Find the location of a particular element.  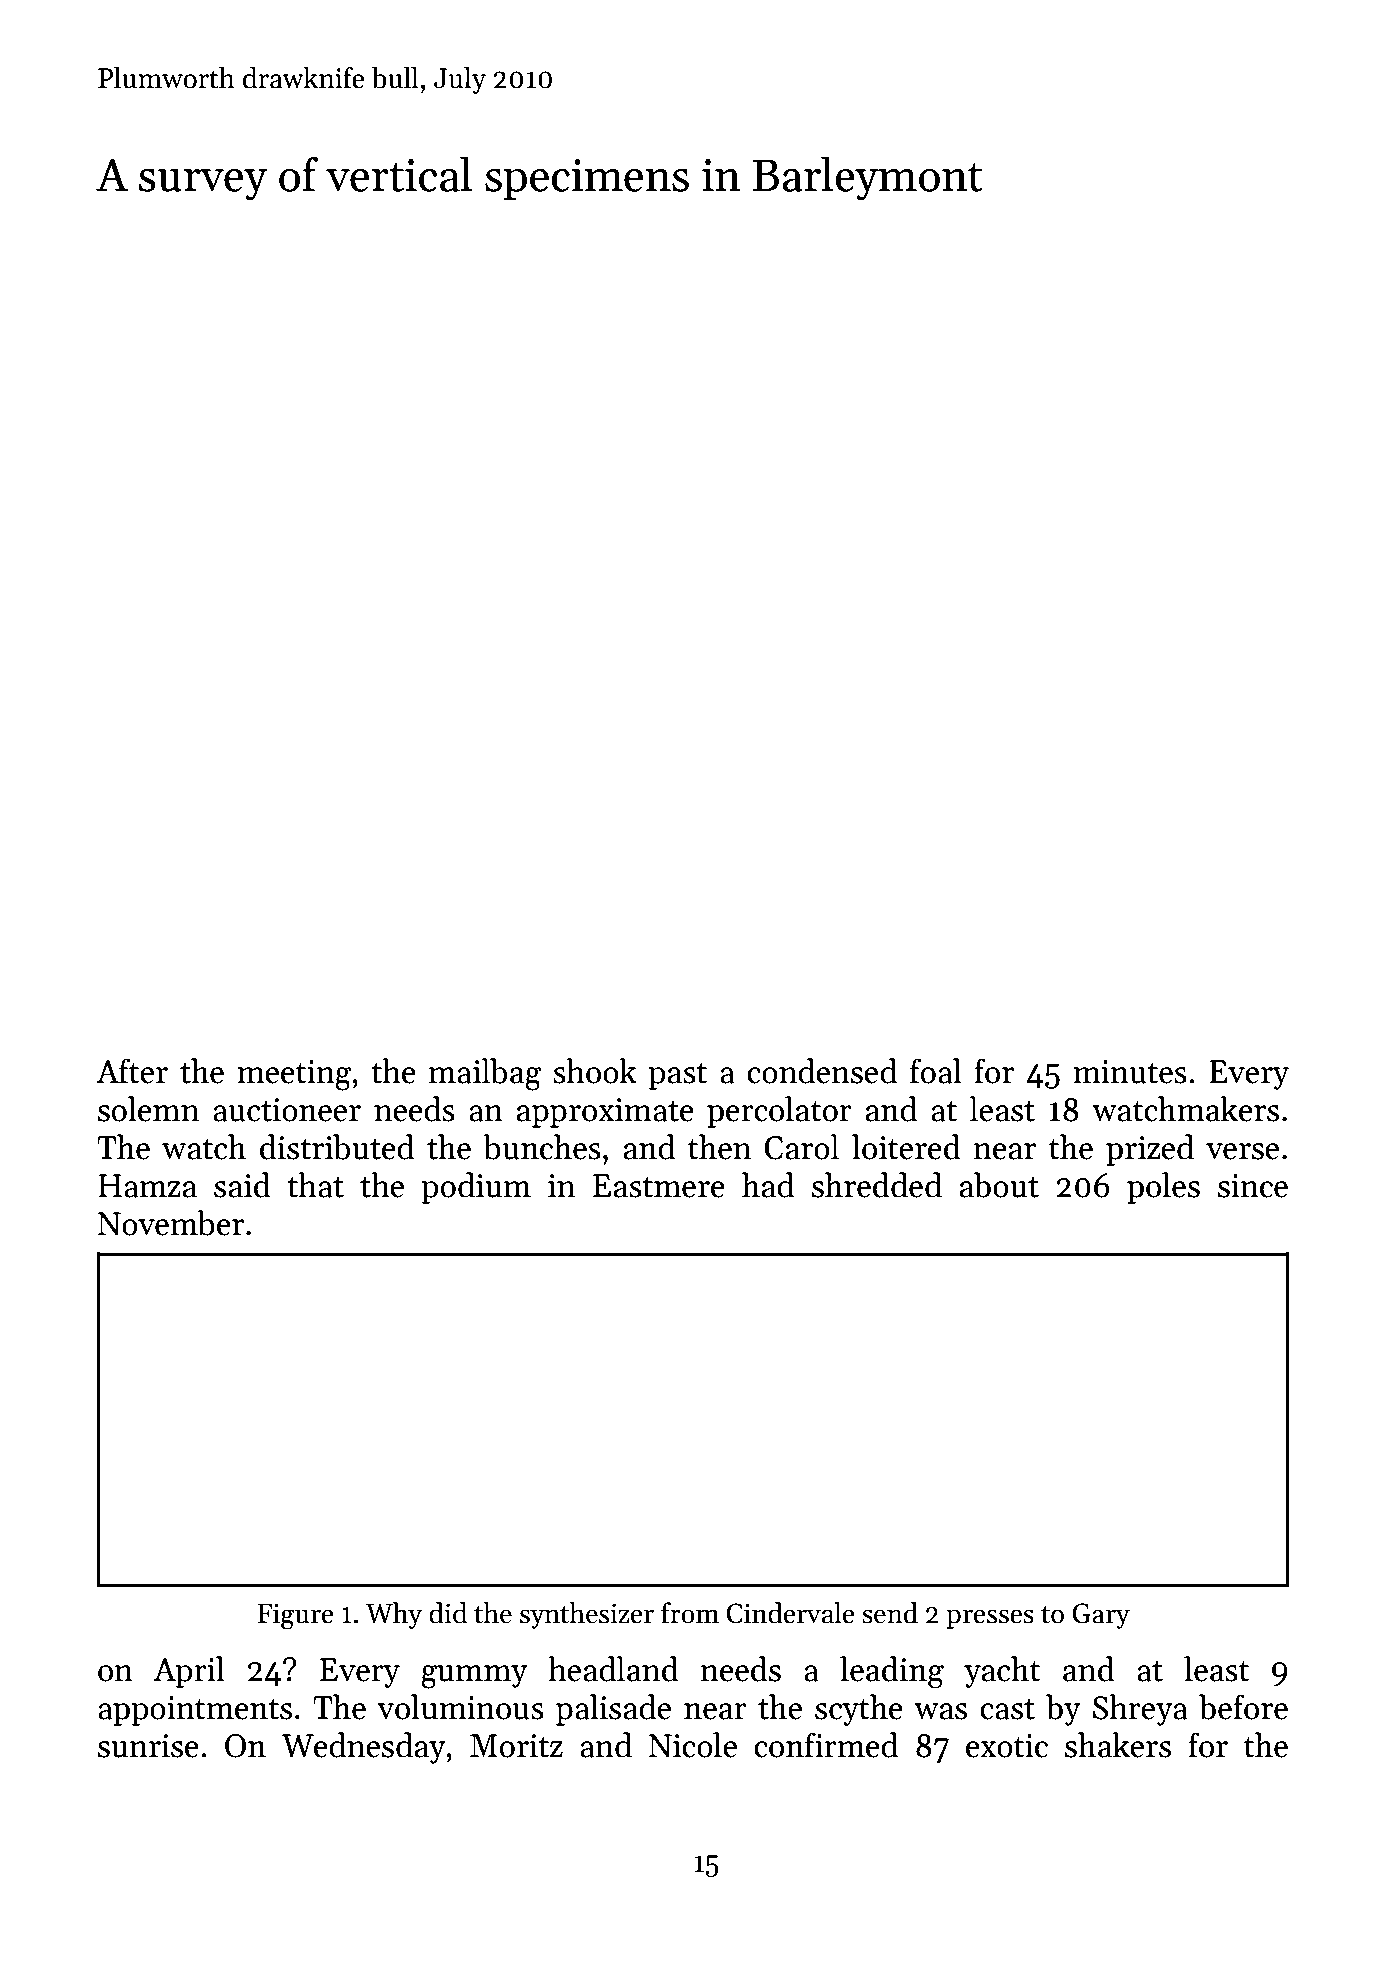

scythe is located at coordinates (859, 1710).
